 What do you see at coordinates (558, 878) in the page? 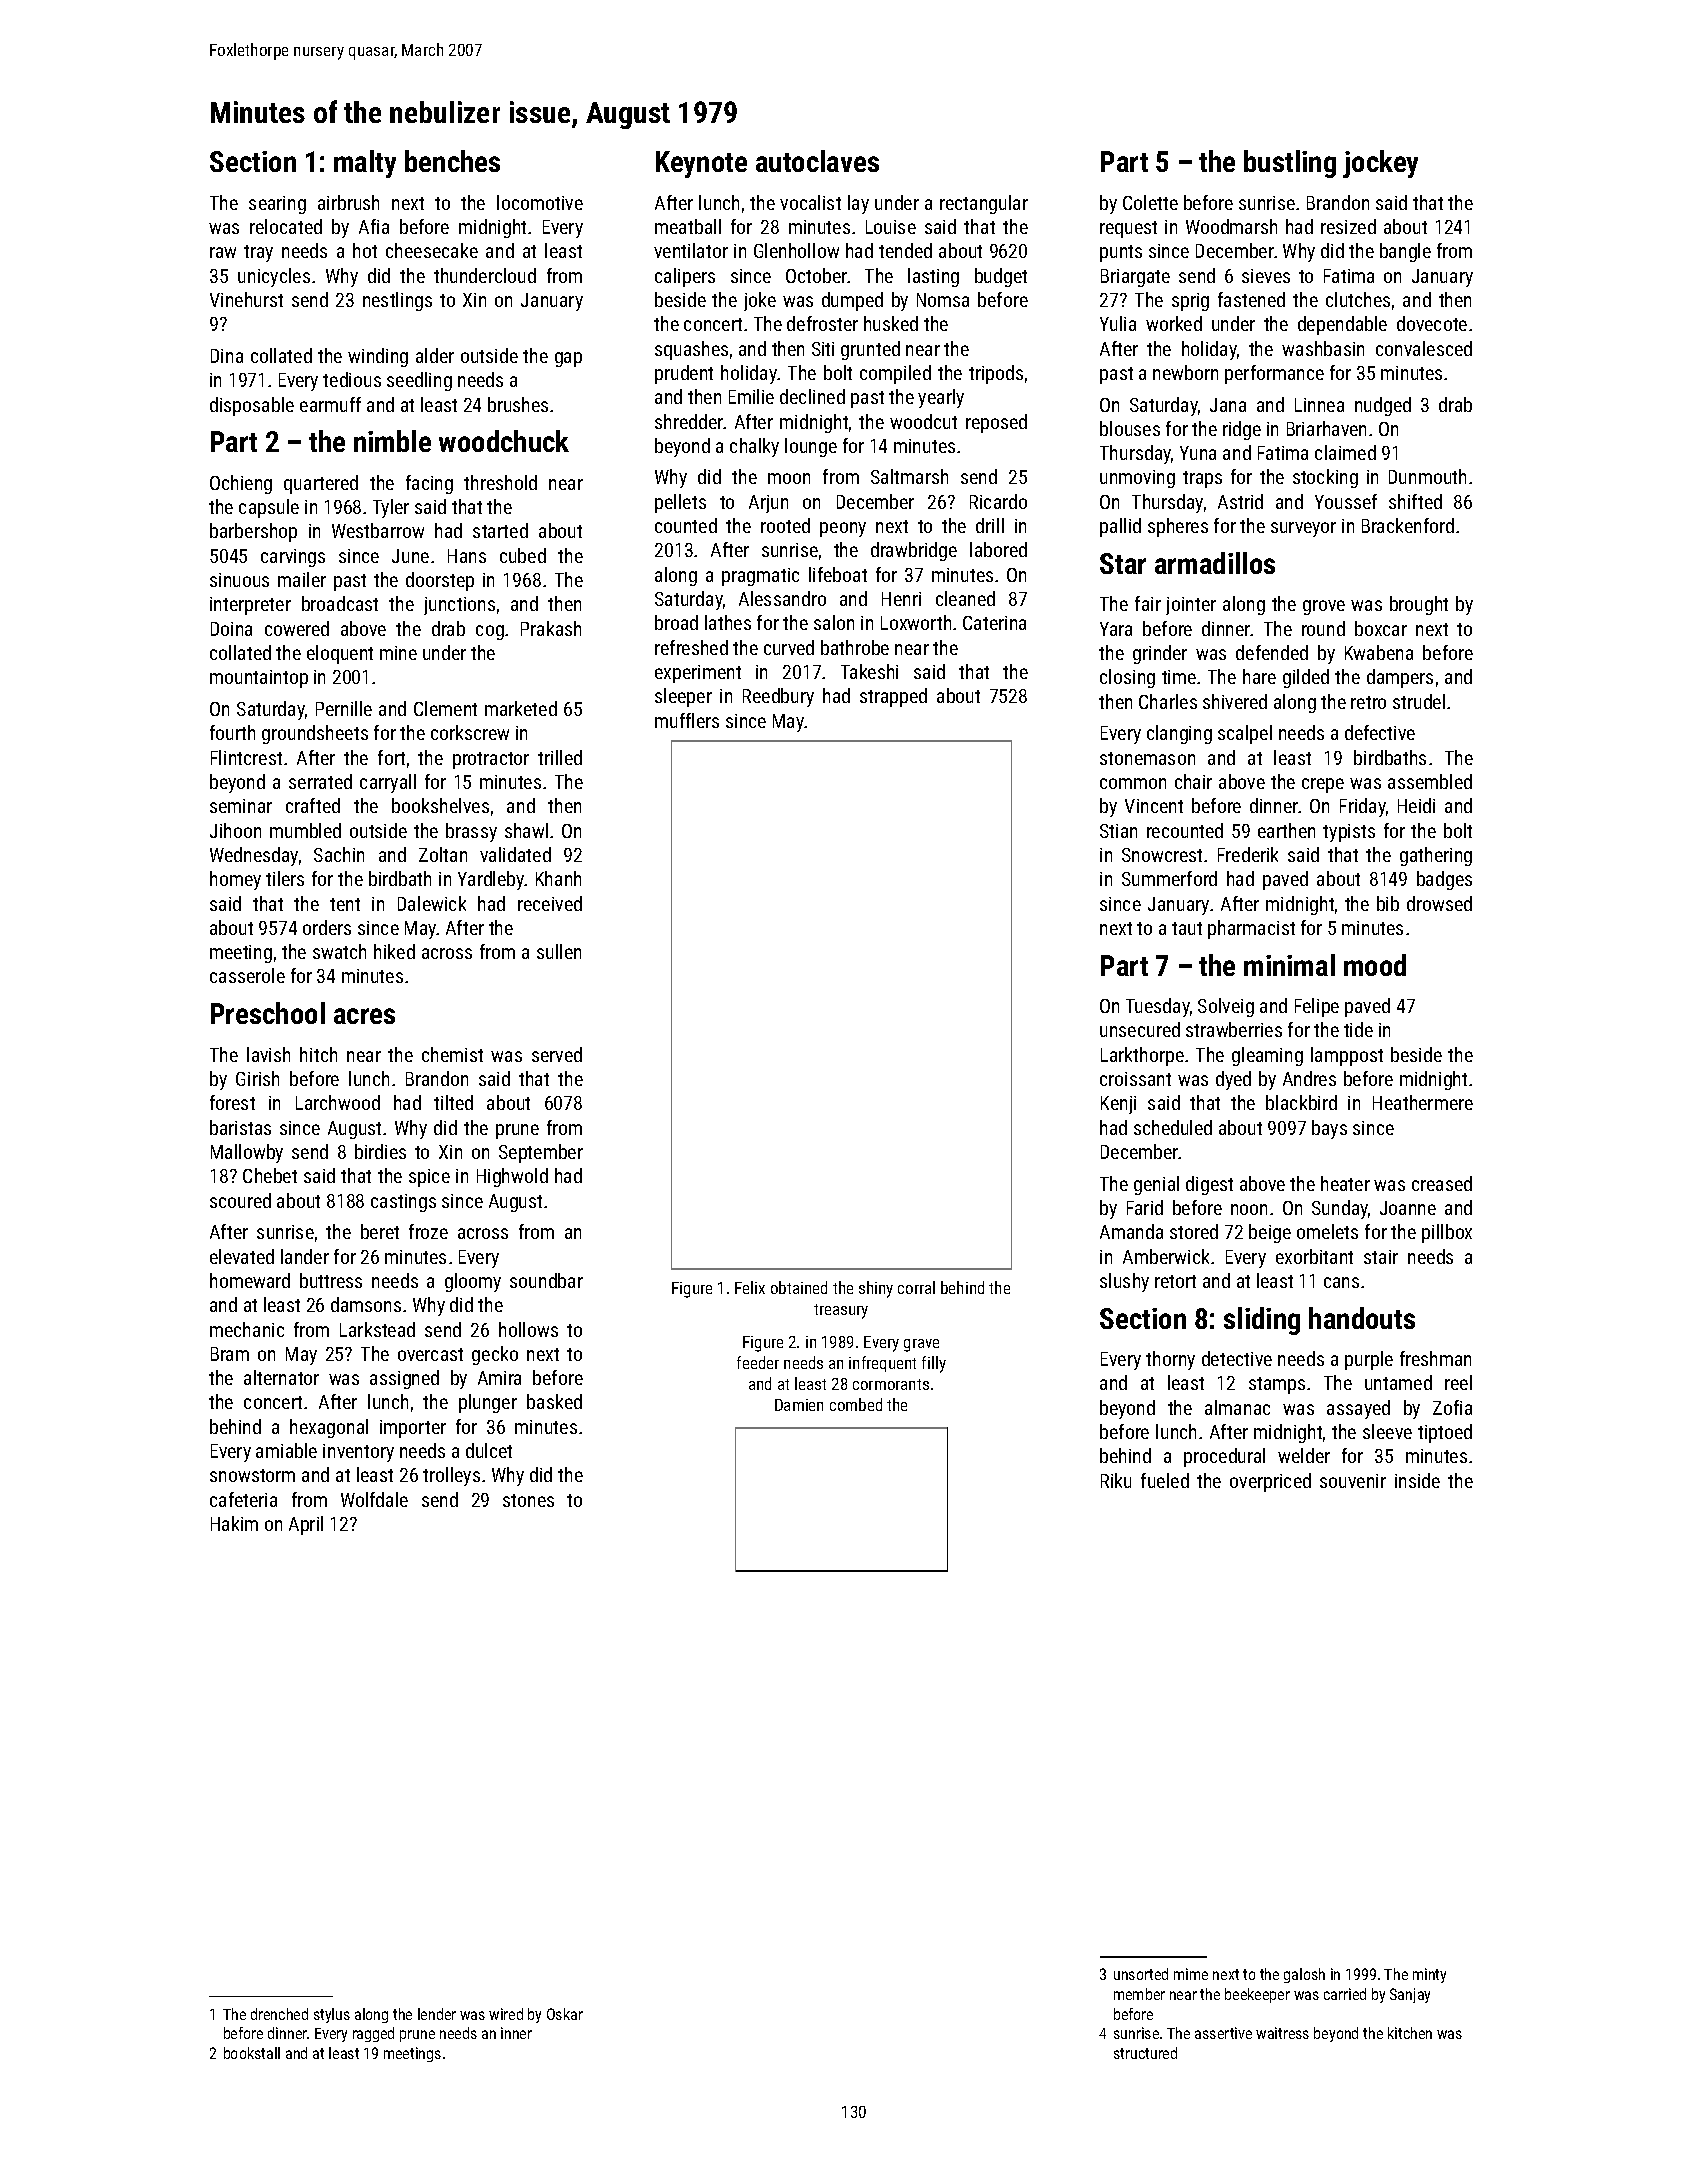
I see `Khanh` at bounding box center [558, 878].
